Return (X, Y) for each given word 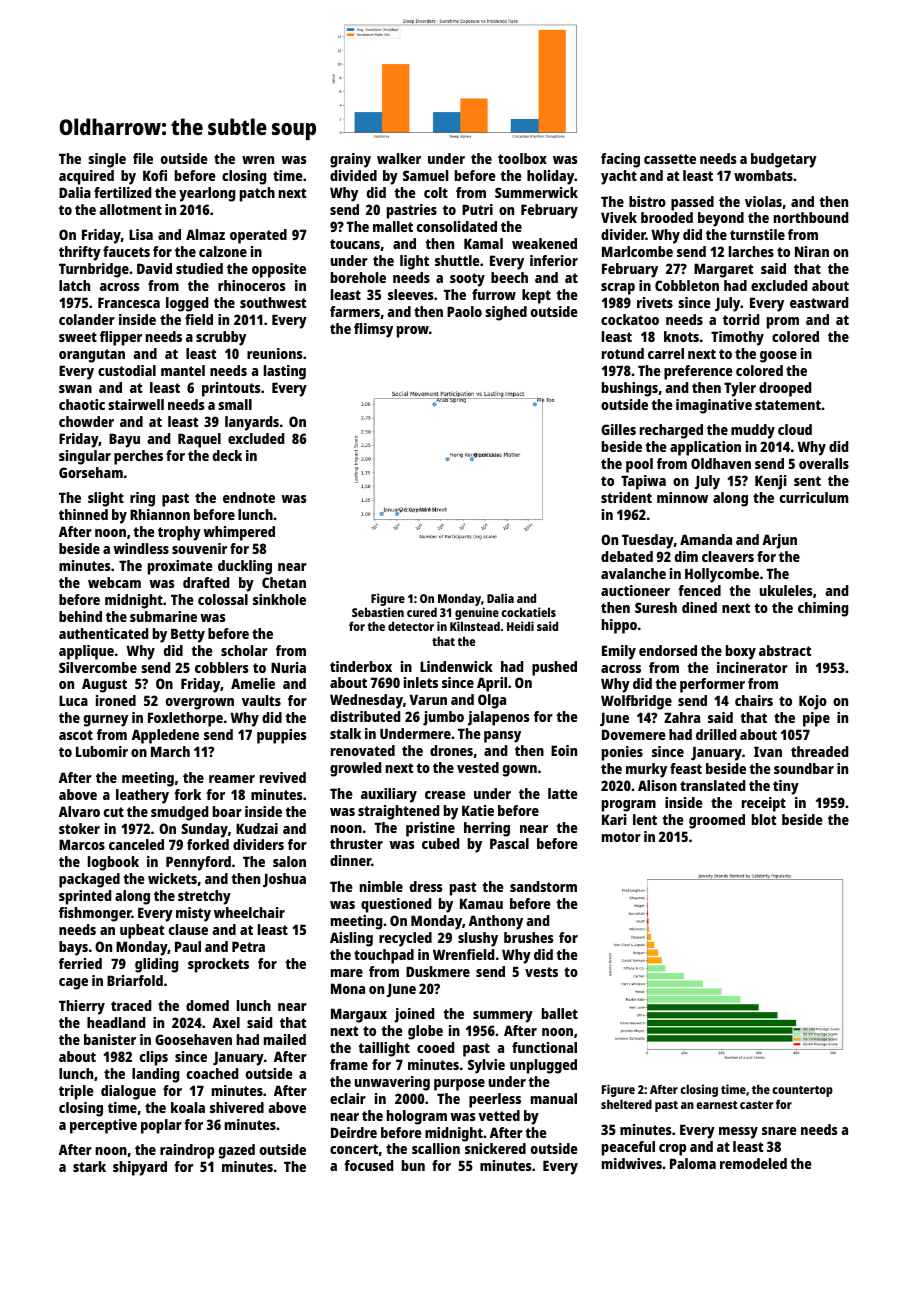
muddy (753, 431)
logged (187, 304)
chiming (823, 609)
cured (422, 612)
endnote (249, 497)
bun (413, 1165)
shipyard (140, 1168)
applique (86, 652)
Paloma (693, 1163)
